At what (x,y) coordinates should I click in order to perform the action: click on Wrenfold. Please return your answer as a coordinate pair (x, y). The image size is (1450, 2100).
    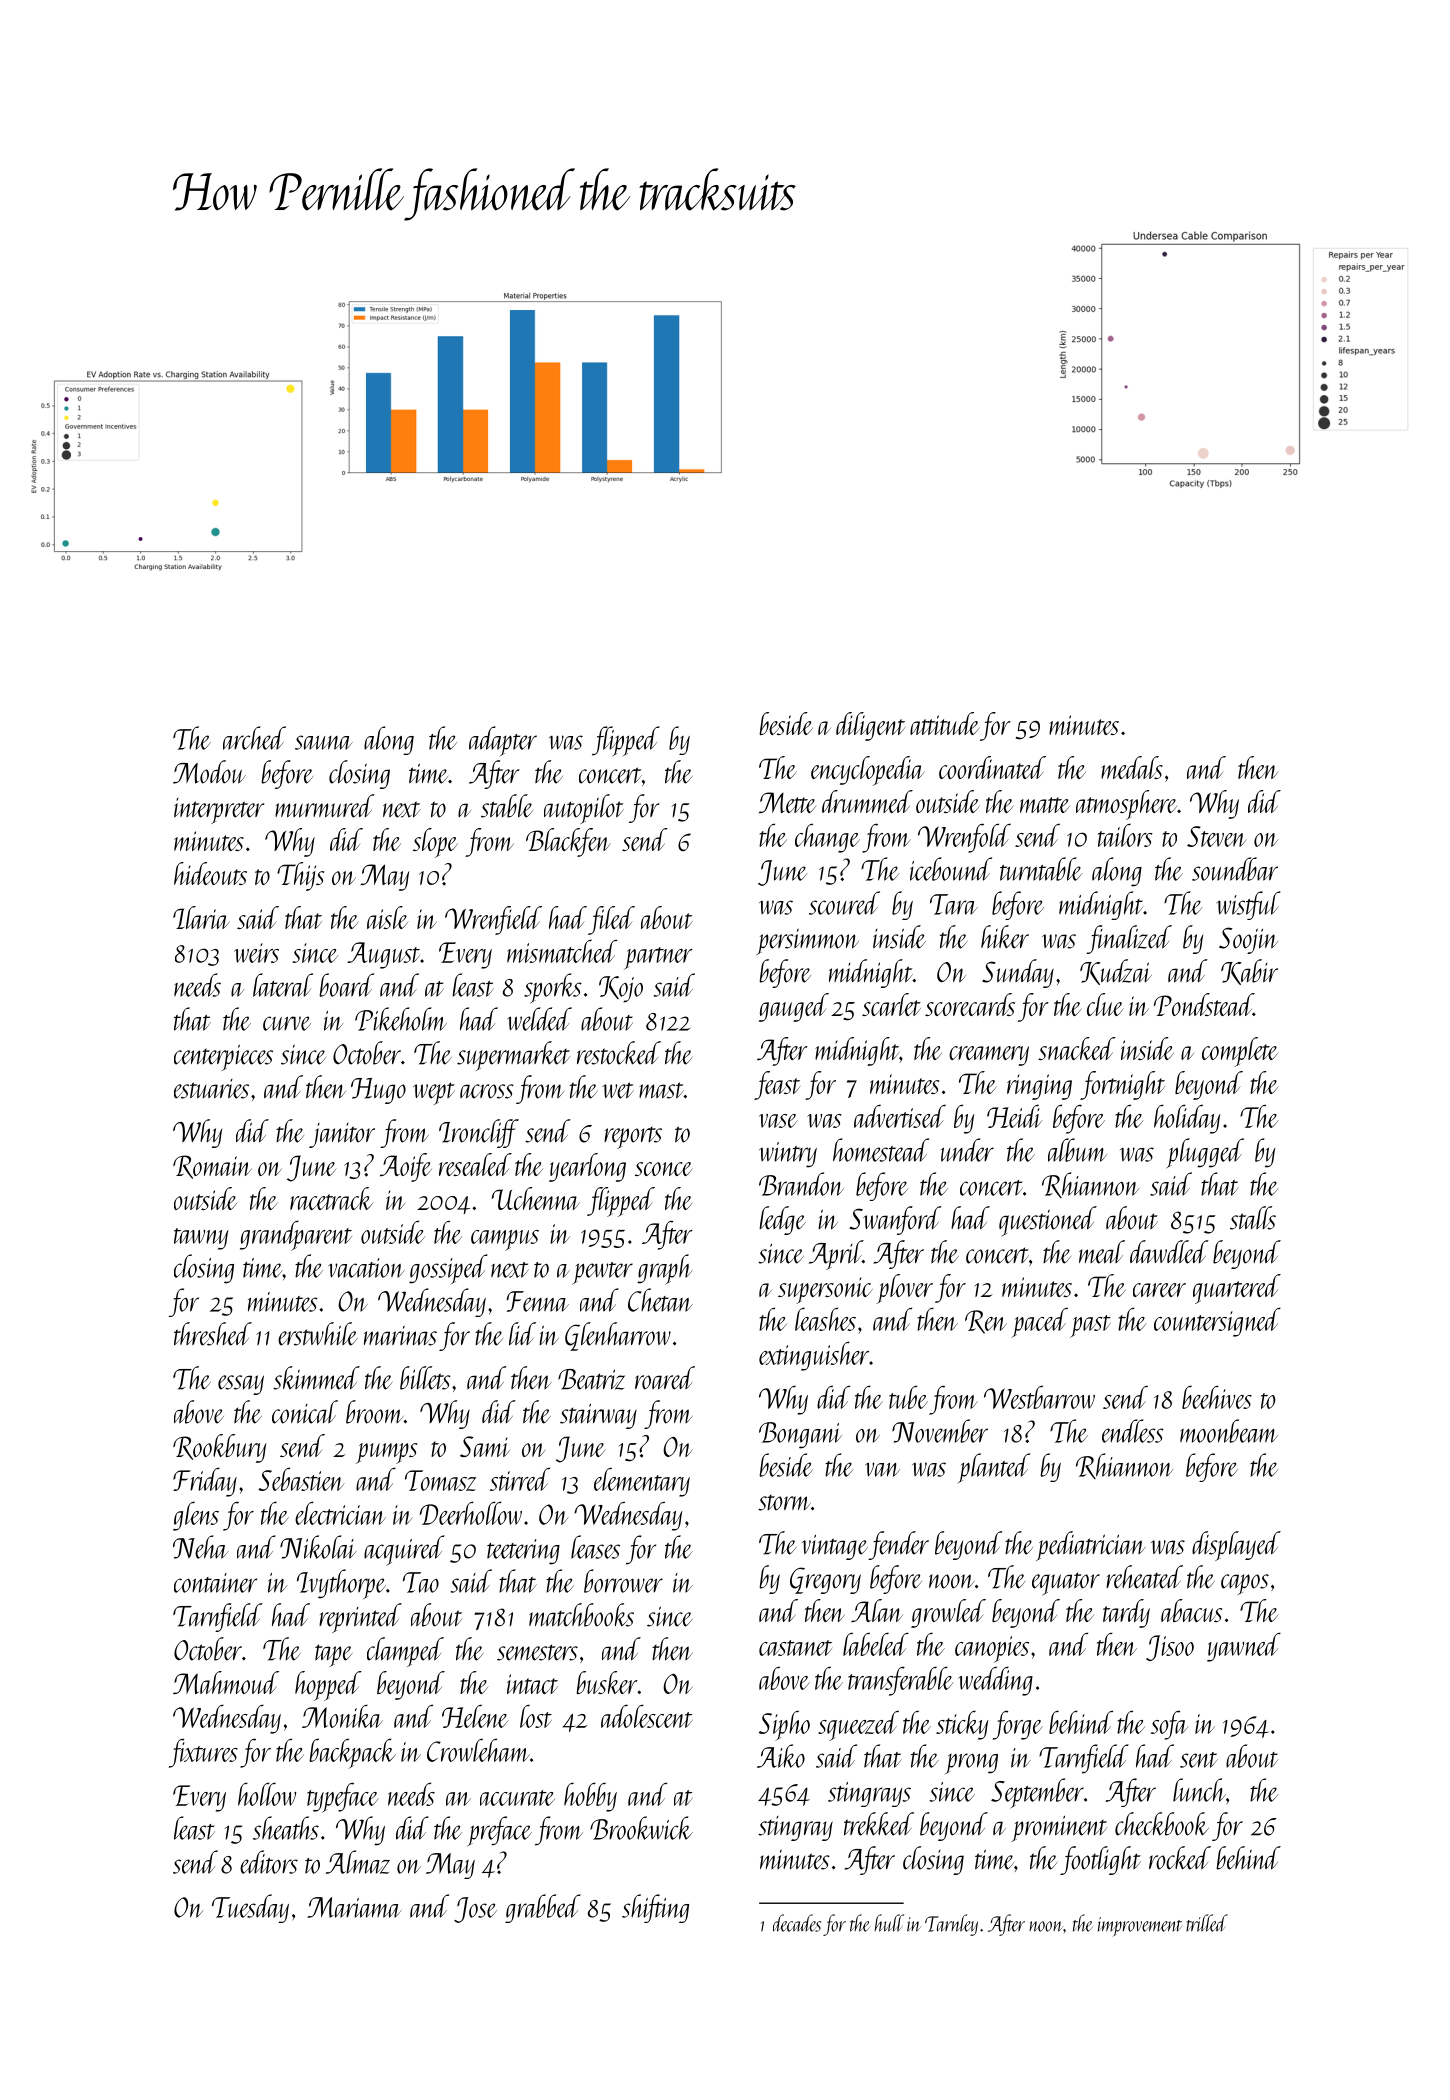
    Looking at the image, I should click on (964, 838).
